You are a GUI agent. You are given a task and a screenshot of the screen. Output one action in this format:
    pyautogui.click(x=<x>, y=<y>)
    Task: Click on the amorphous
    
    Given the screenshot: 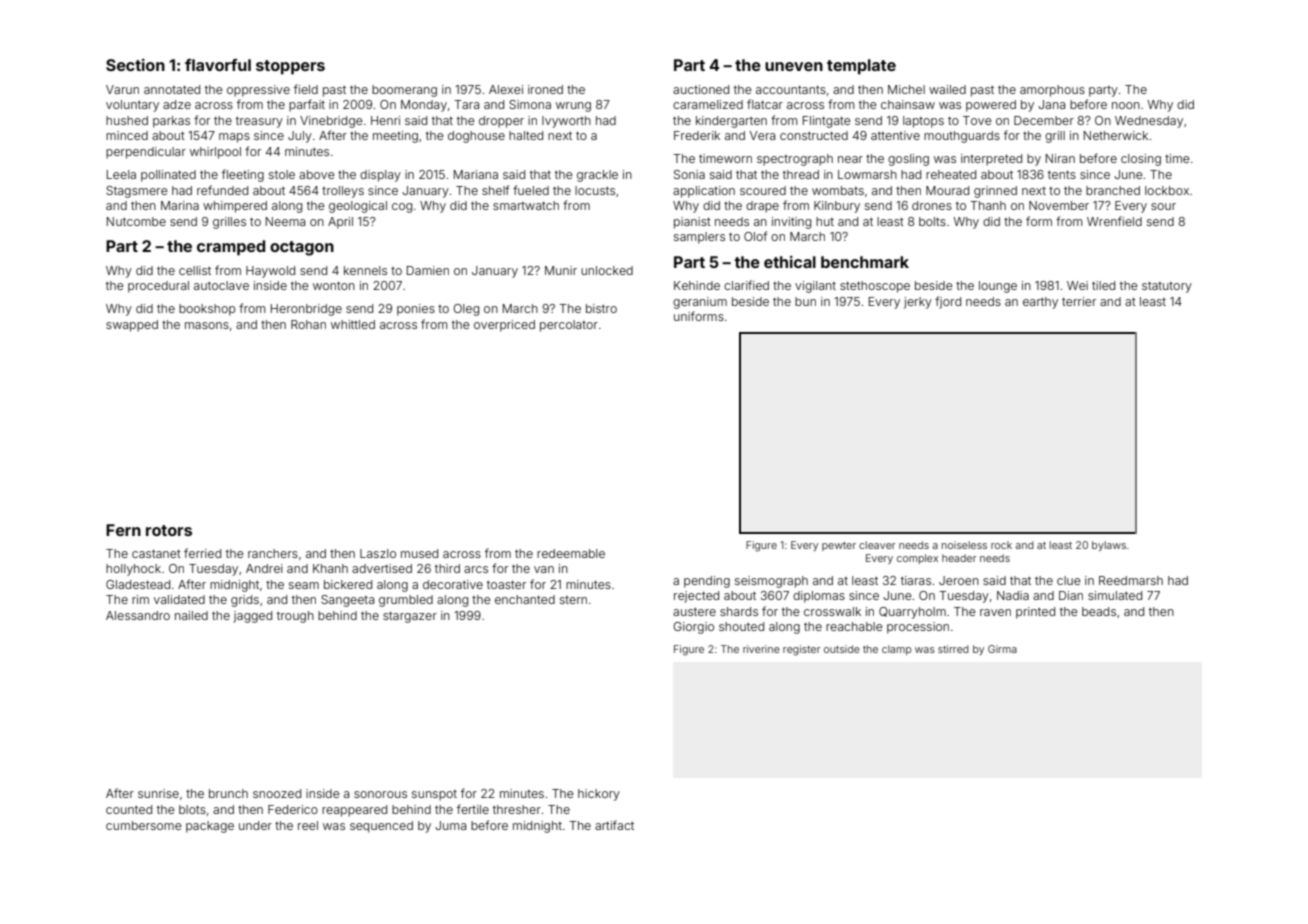 What is the action you would take?
    pyautogui.click(x=1052, y=91)
